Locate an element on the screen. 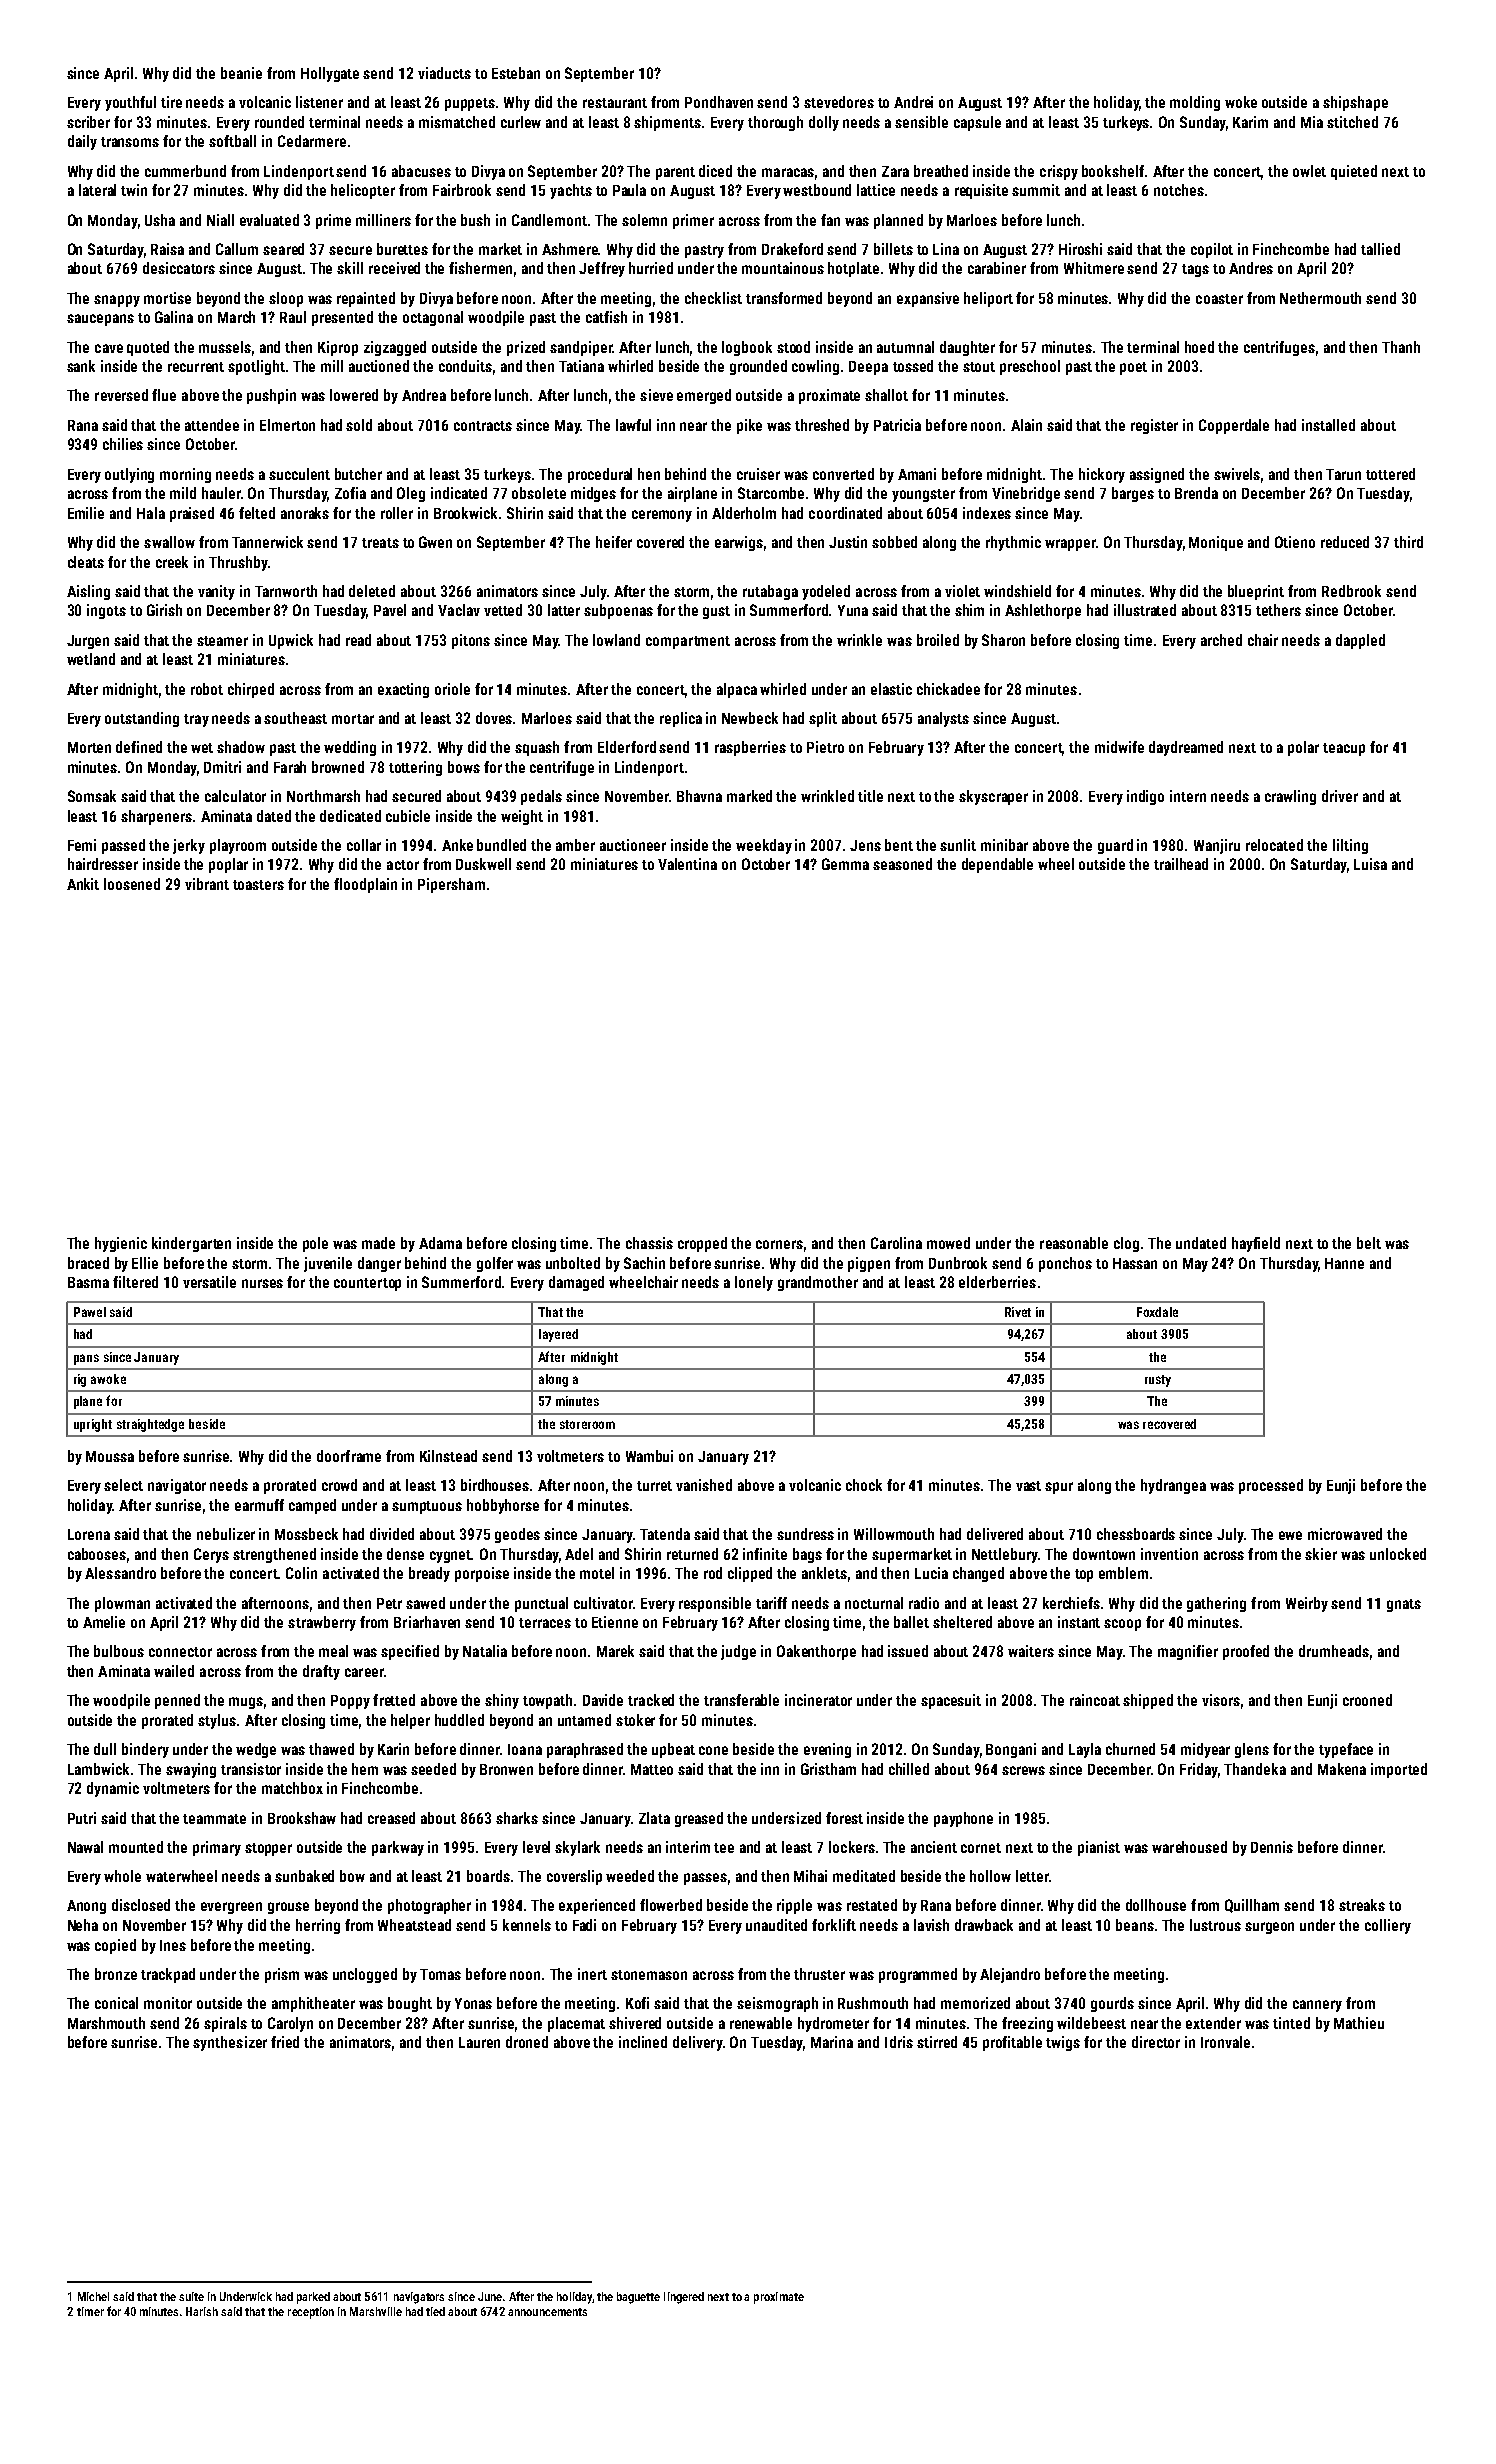 The image size is (1496, 2464). Femi is located at coordinates (82, 845).
